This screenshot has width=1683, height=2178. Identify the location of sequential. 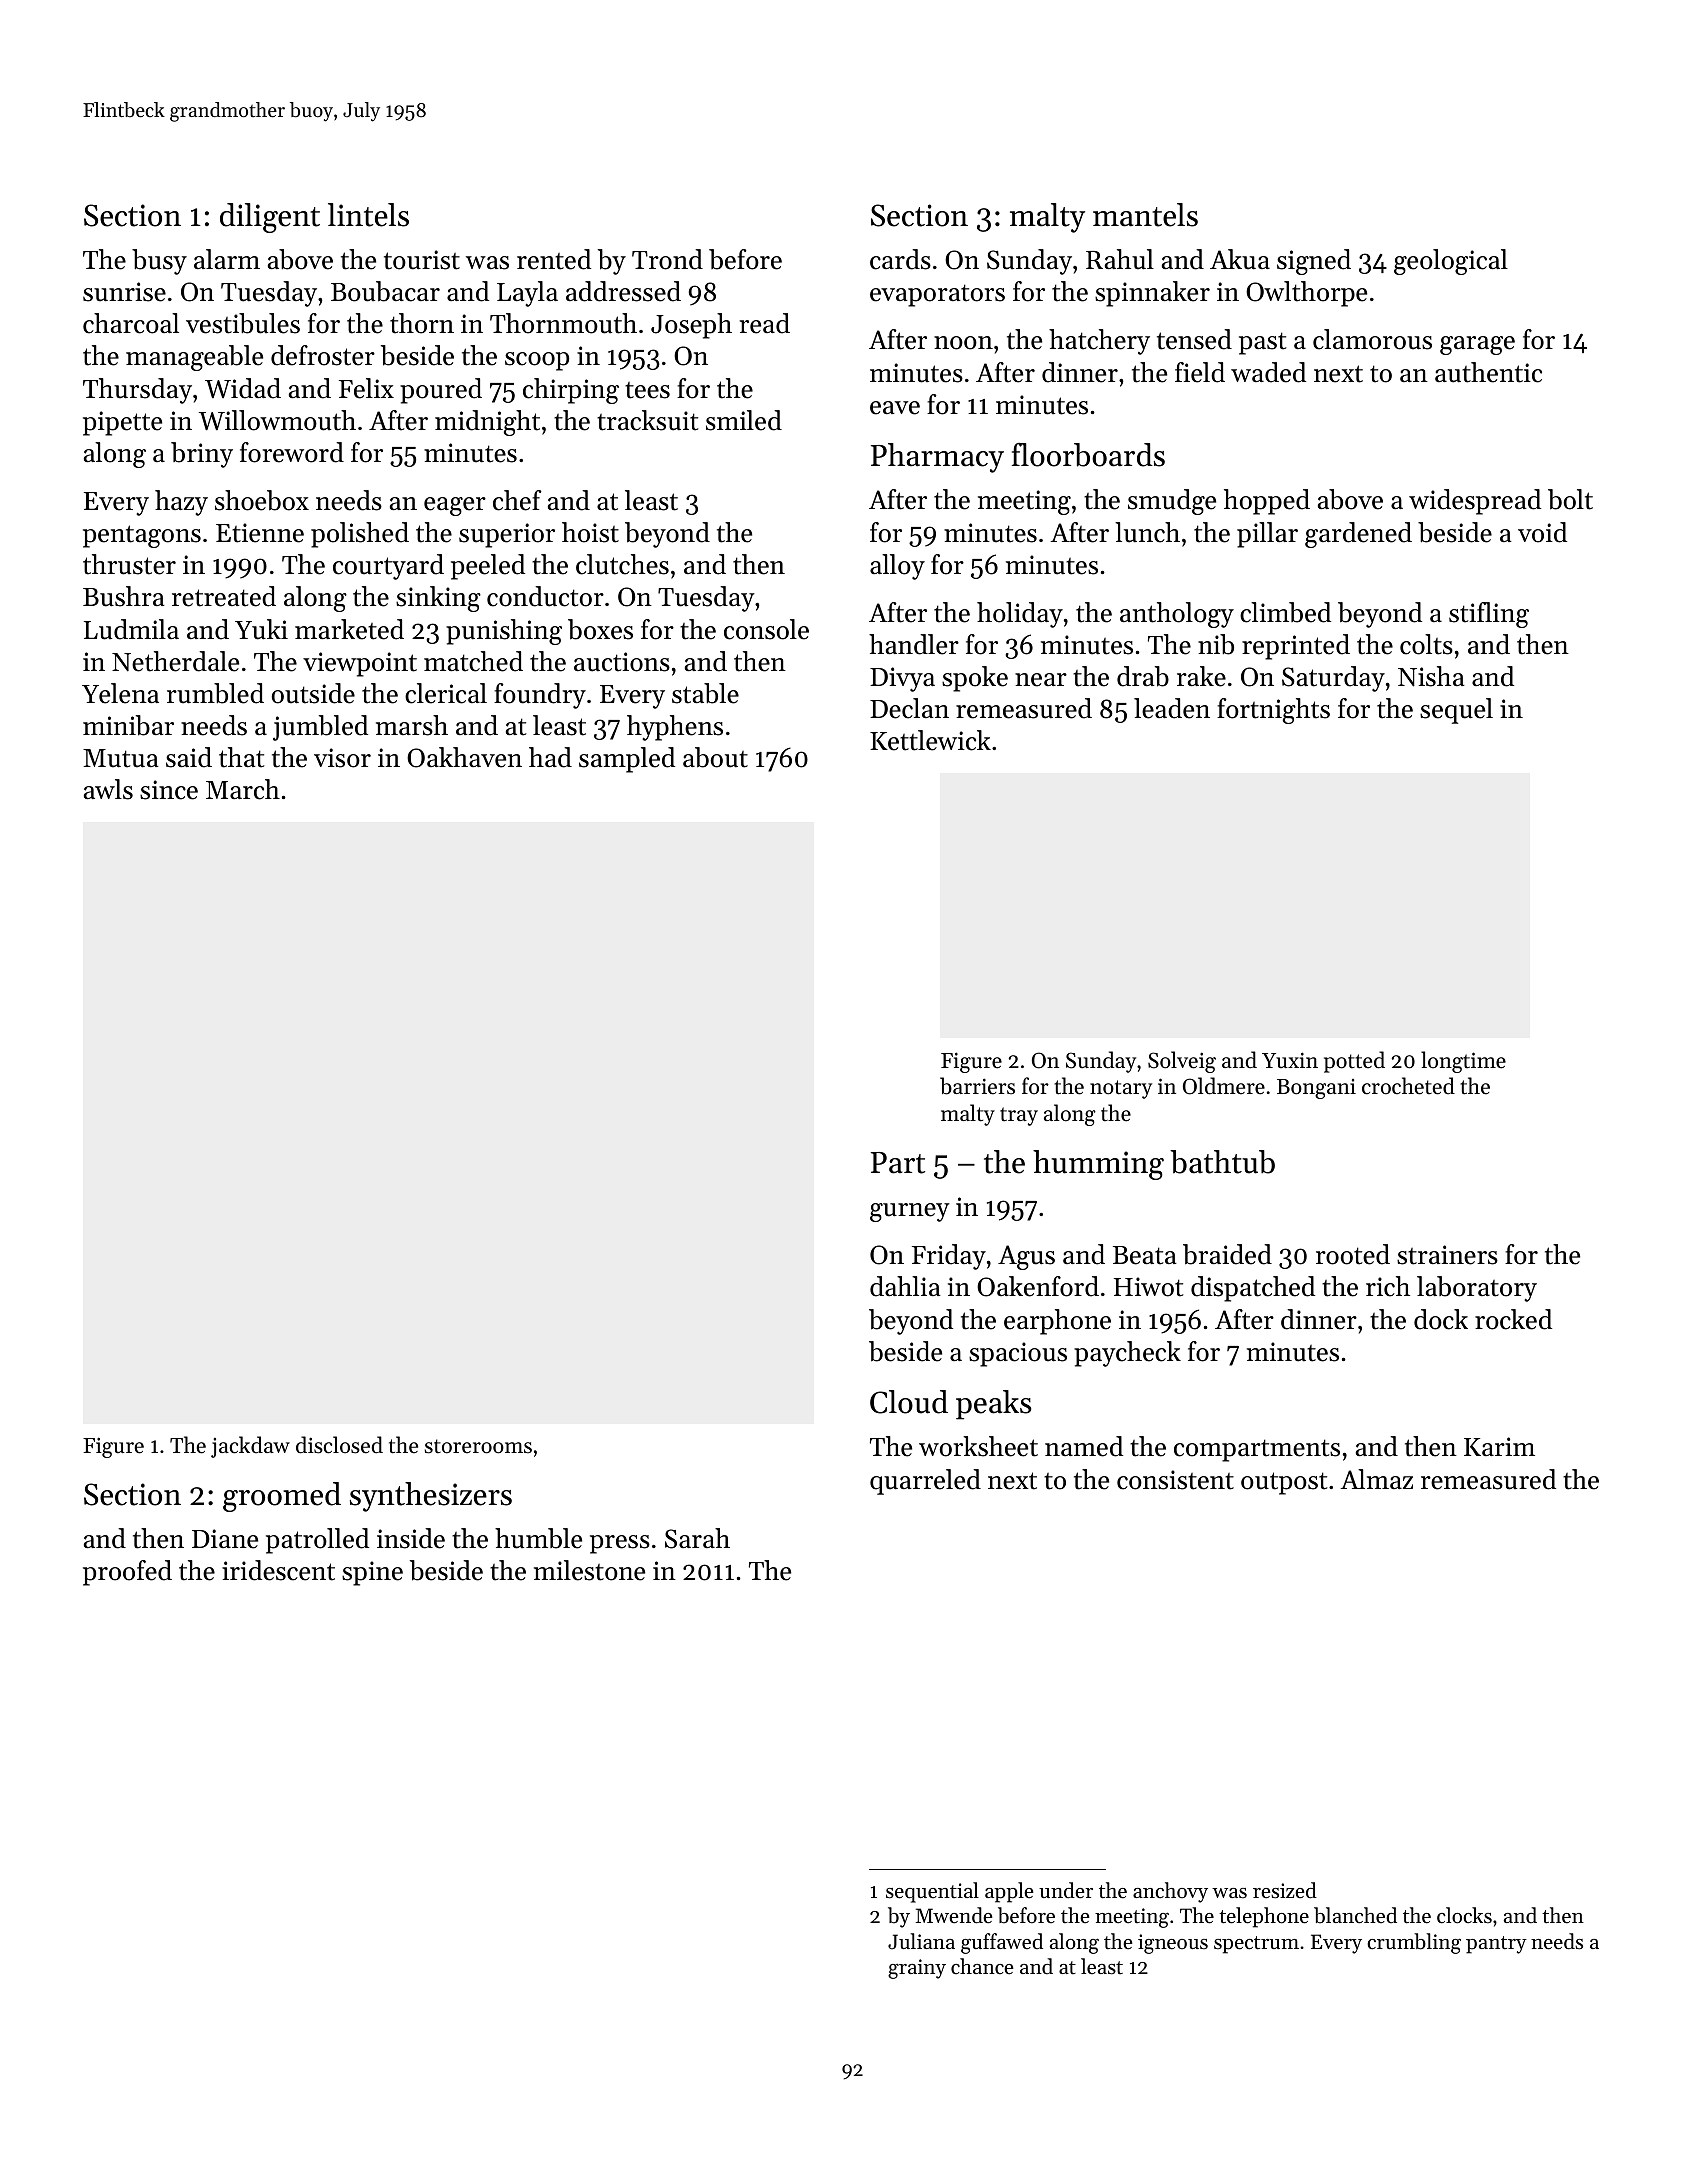
(932, 1892).
